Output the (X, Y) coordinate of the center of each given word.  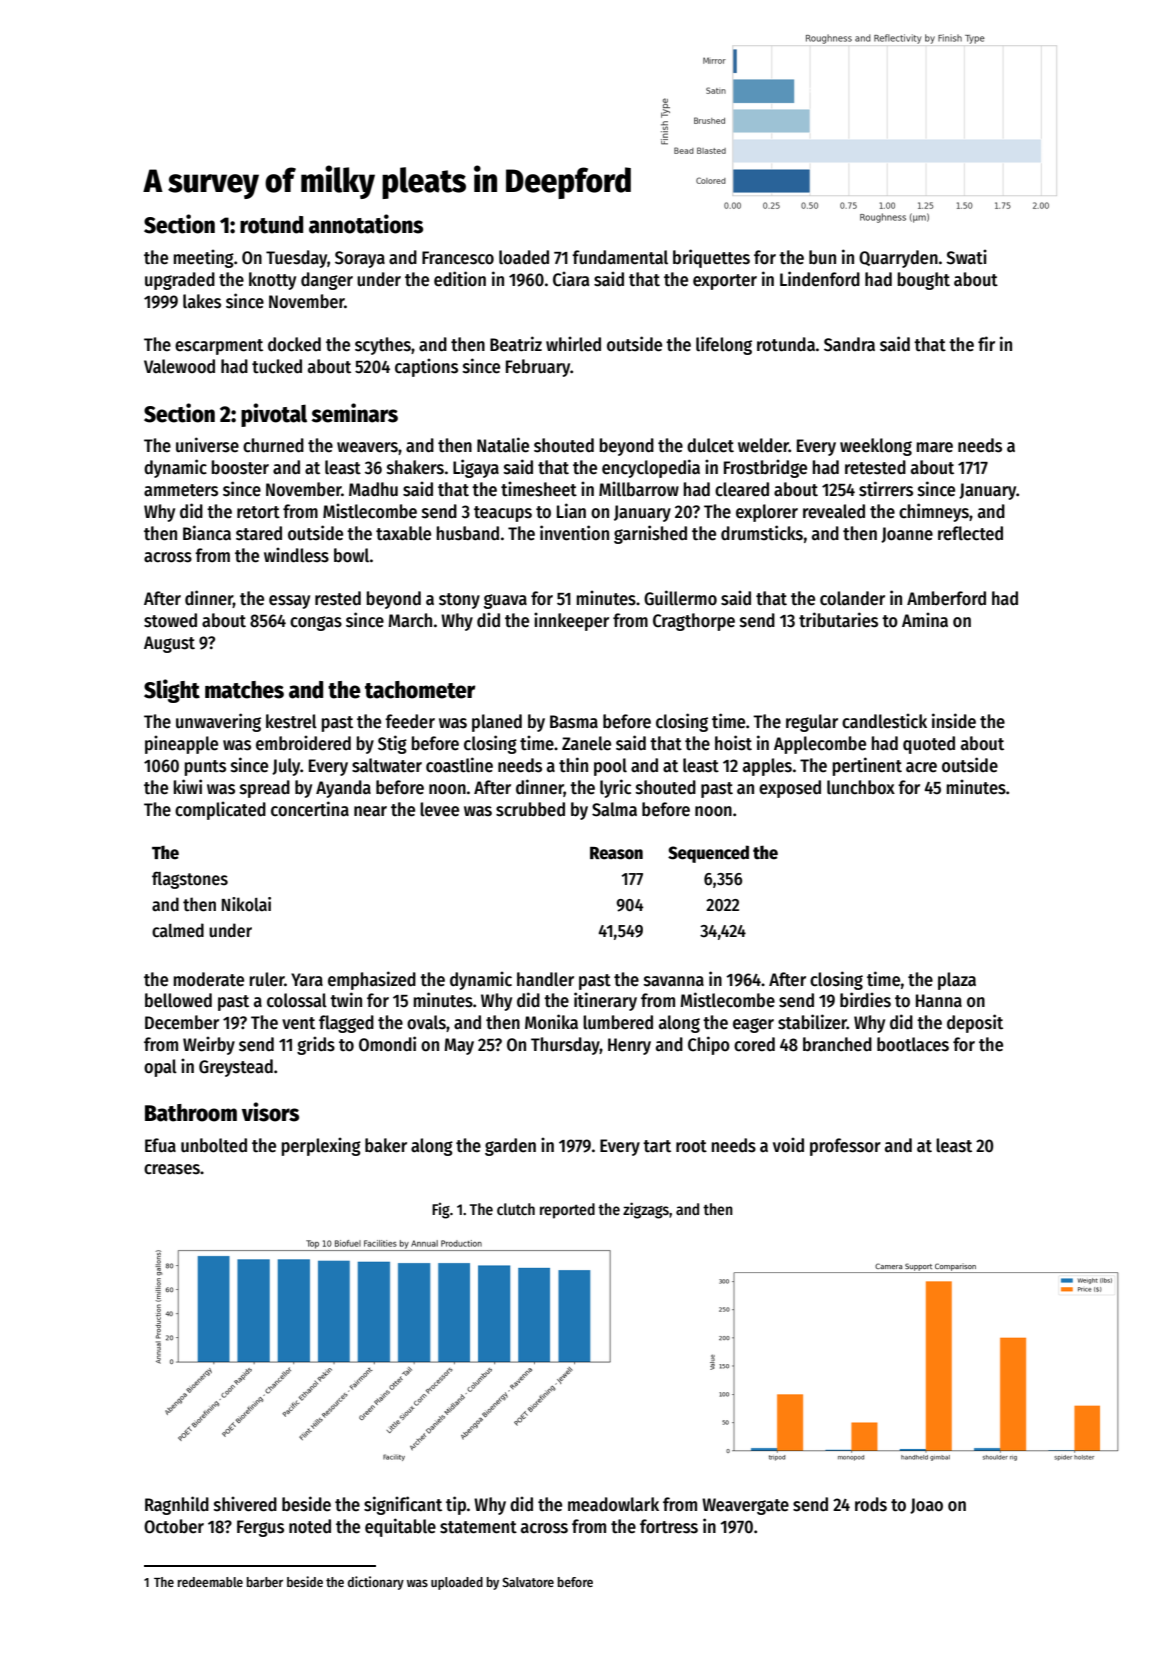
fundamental (620, 257)
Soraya (360, 259)
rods (871, 1504)
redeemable (210, 1582)
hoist (733, 743)
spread (265, 789)
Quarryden (898, 259)
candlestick (884, 721)
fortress (669, 1526)
